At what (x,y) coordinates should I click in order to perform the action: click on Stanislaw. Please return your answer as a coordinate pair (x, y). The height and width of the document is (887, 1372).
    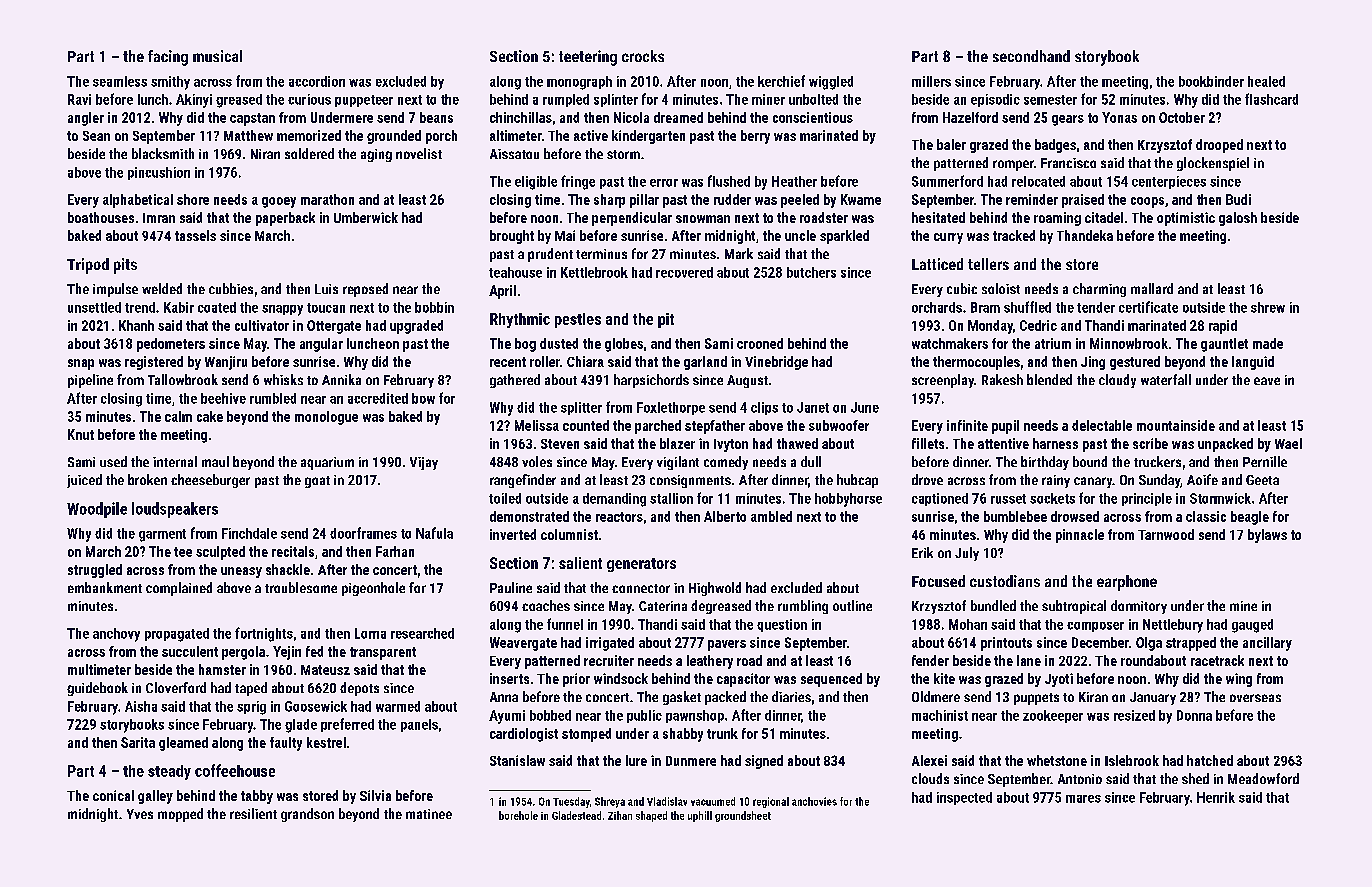
    Looking at the image, I should click on (517, 760).
